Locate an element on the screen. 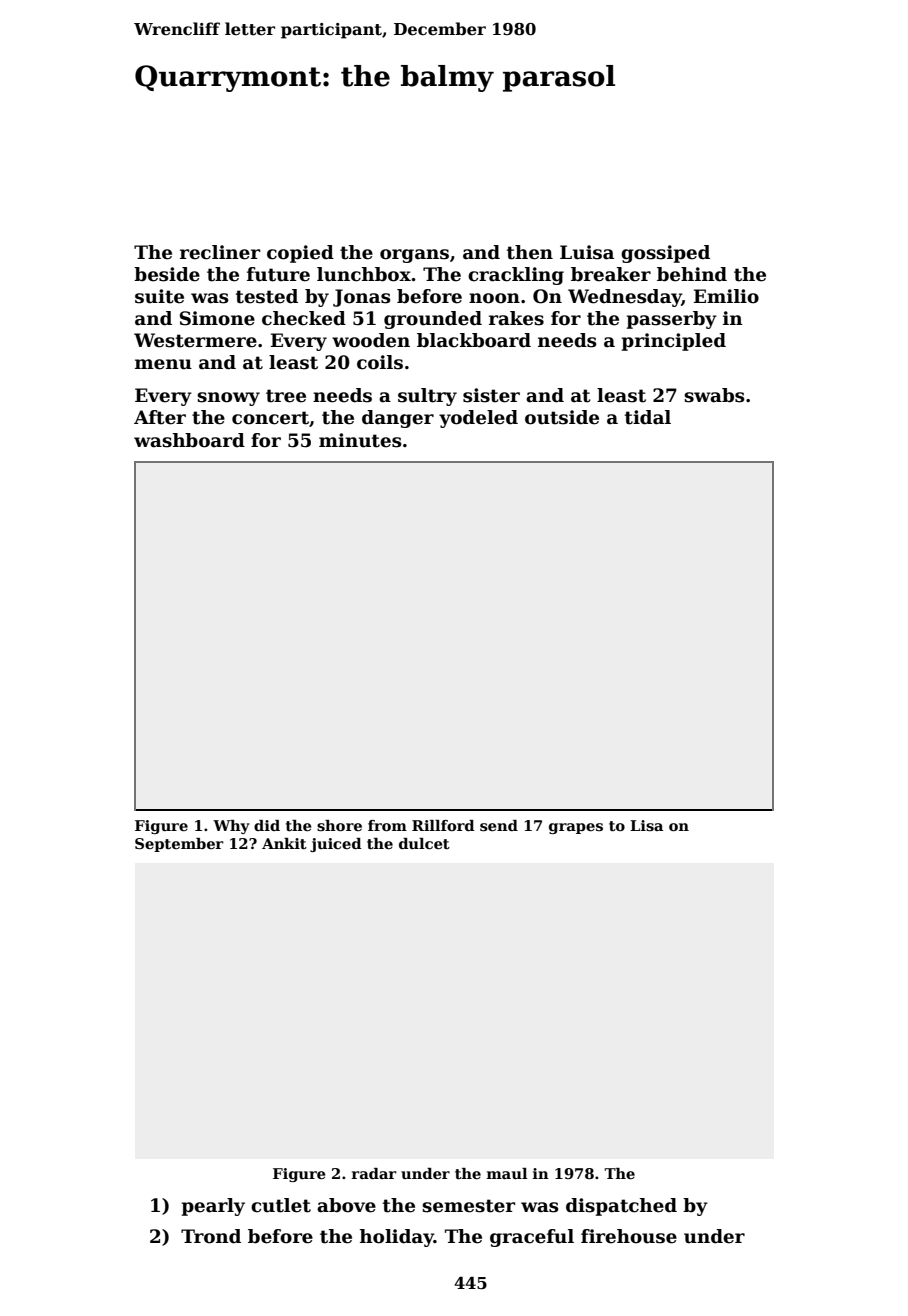 The image size is (908, 1316). yodeled is located at coordinates (478, 419).
